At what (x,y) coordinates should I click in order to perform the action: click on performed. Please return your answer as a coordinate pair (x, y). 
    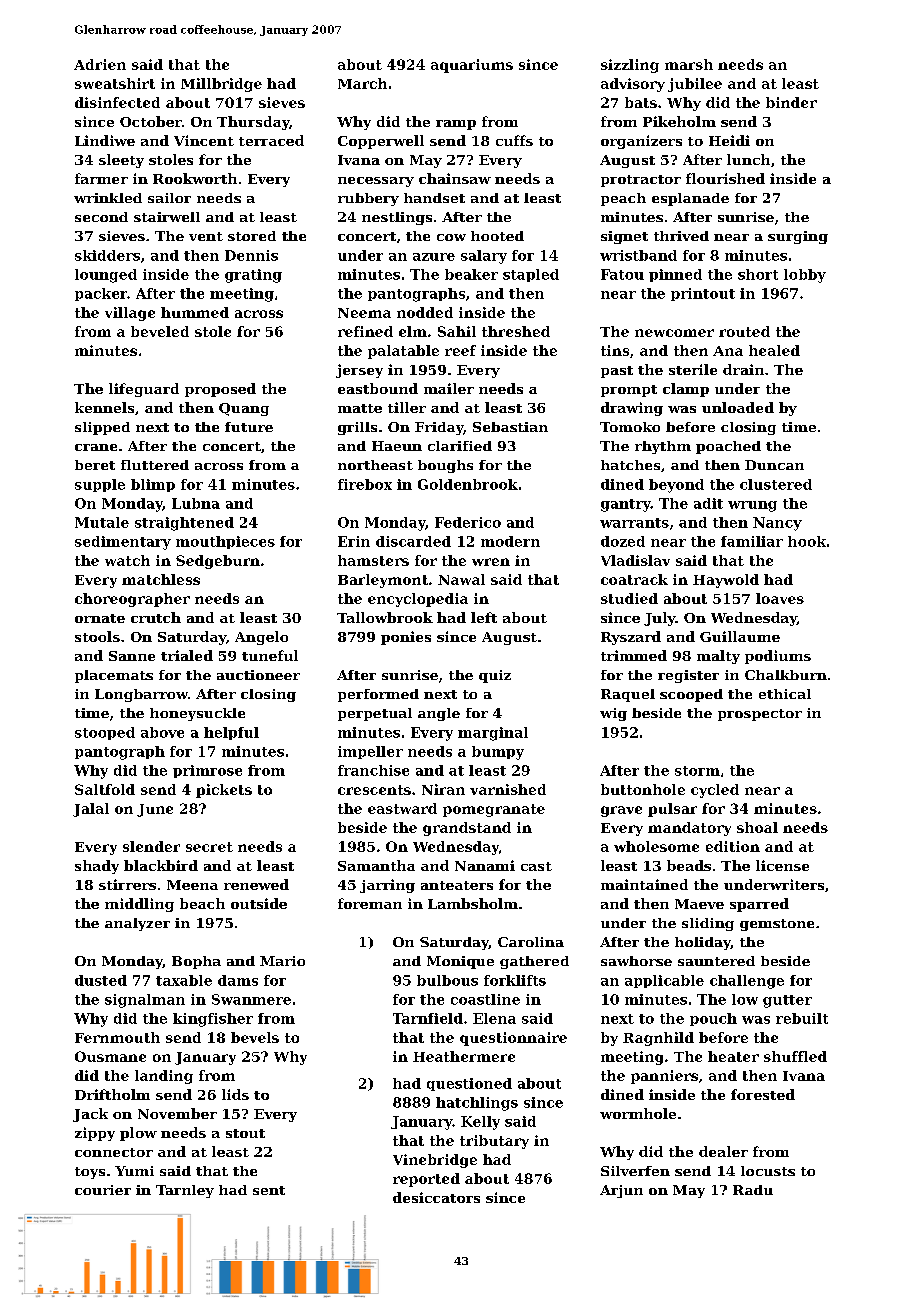
    Looking at the image, I should click on (378, 695).
